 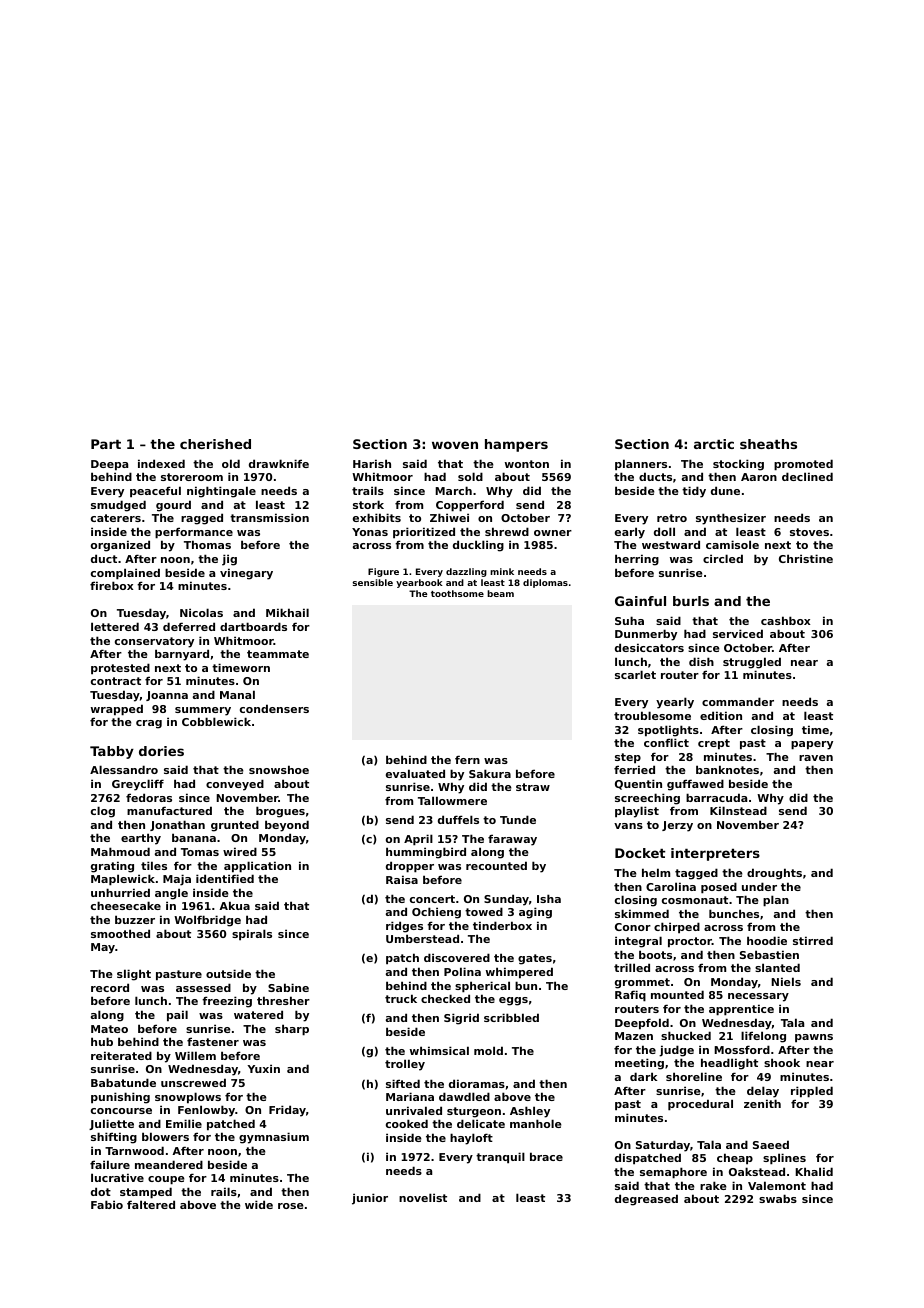 What do you see at coordinates (253, 626) in the document?
I see `dartboards` at bounding box center [253, 626].
